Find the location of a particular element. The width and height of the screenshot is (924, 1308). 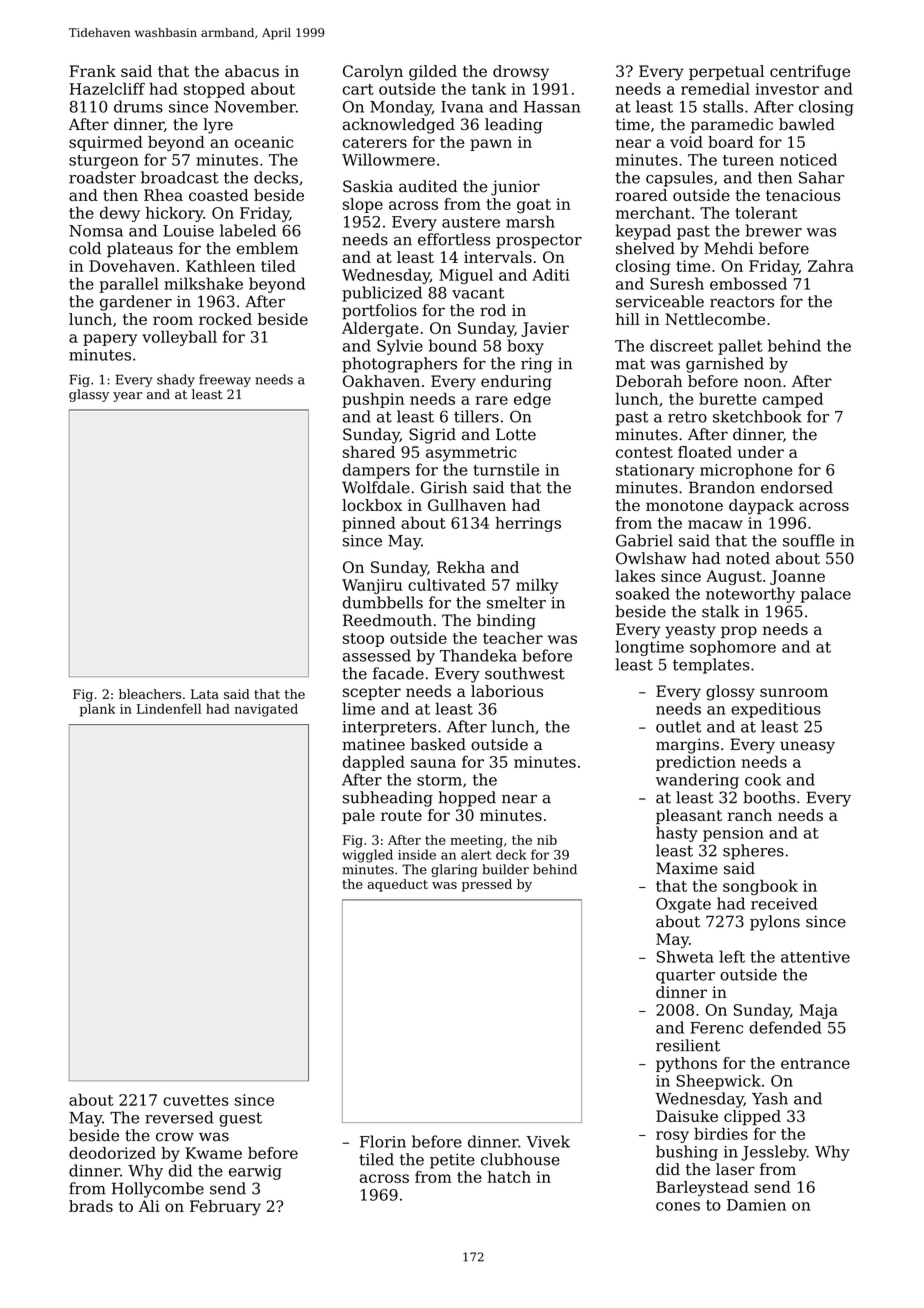

pinned is located at coordinates (369, 524).
